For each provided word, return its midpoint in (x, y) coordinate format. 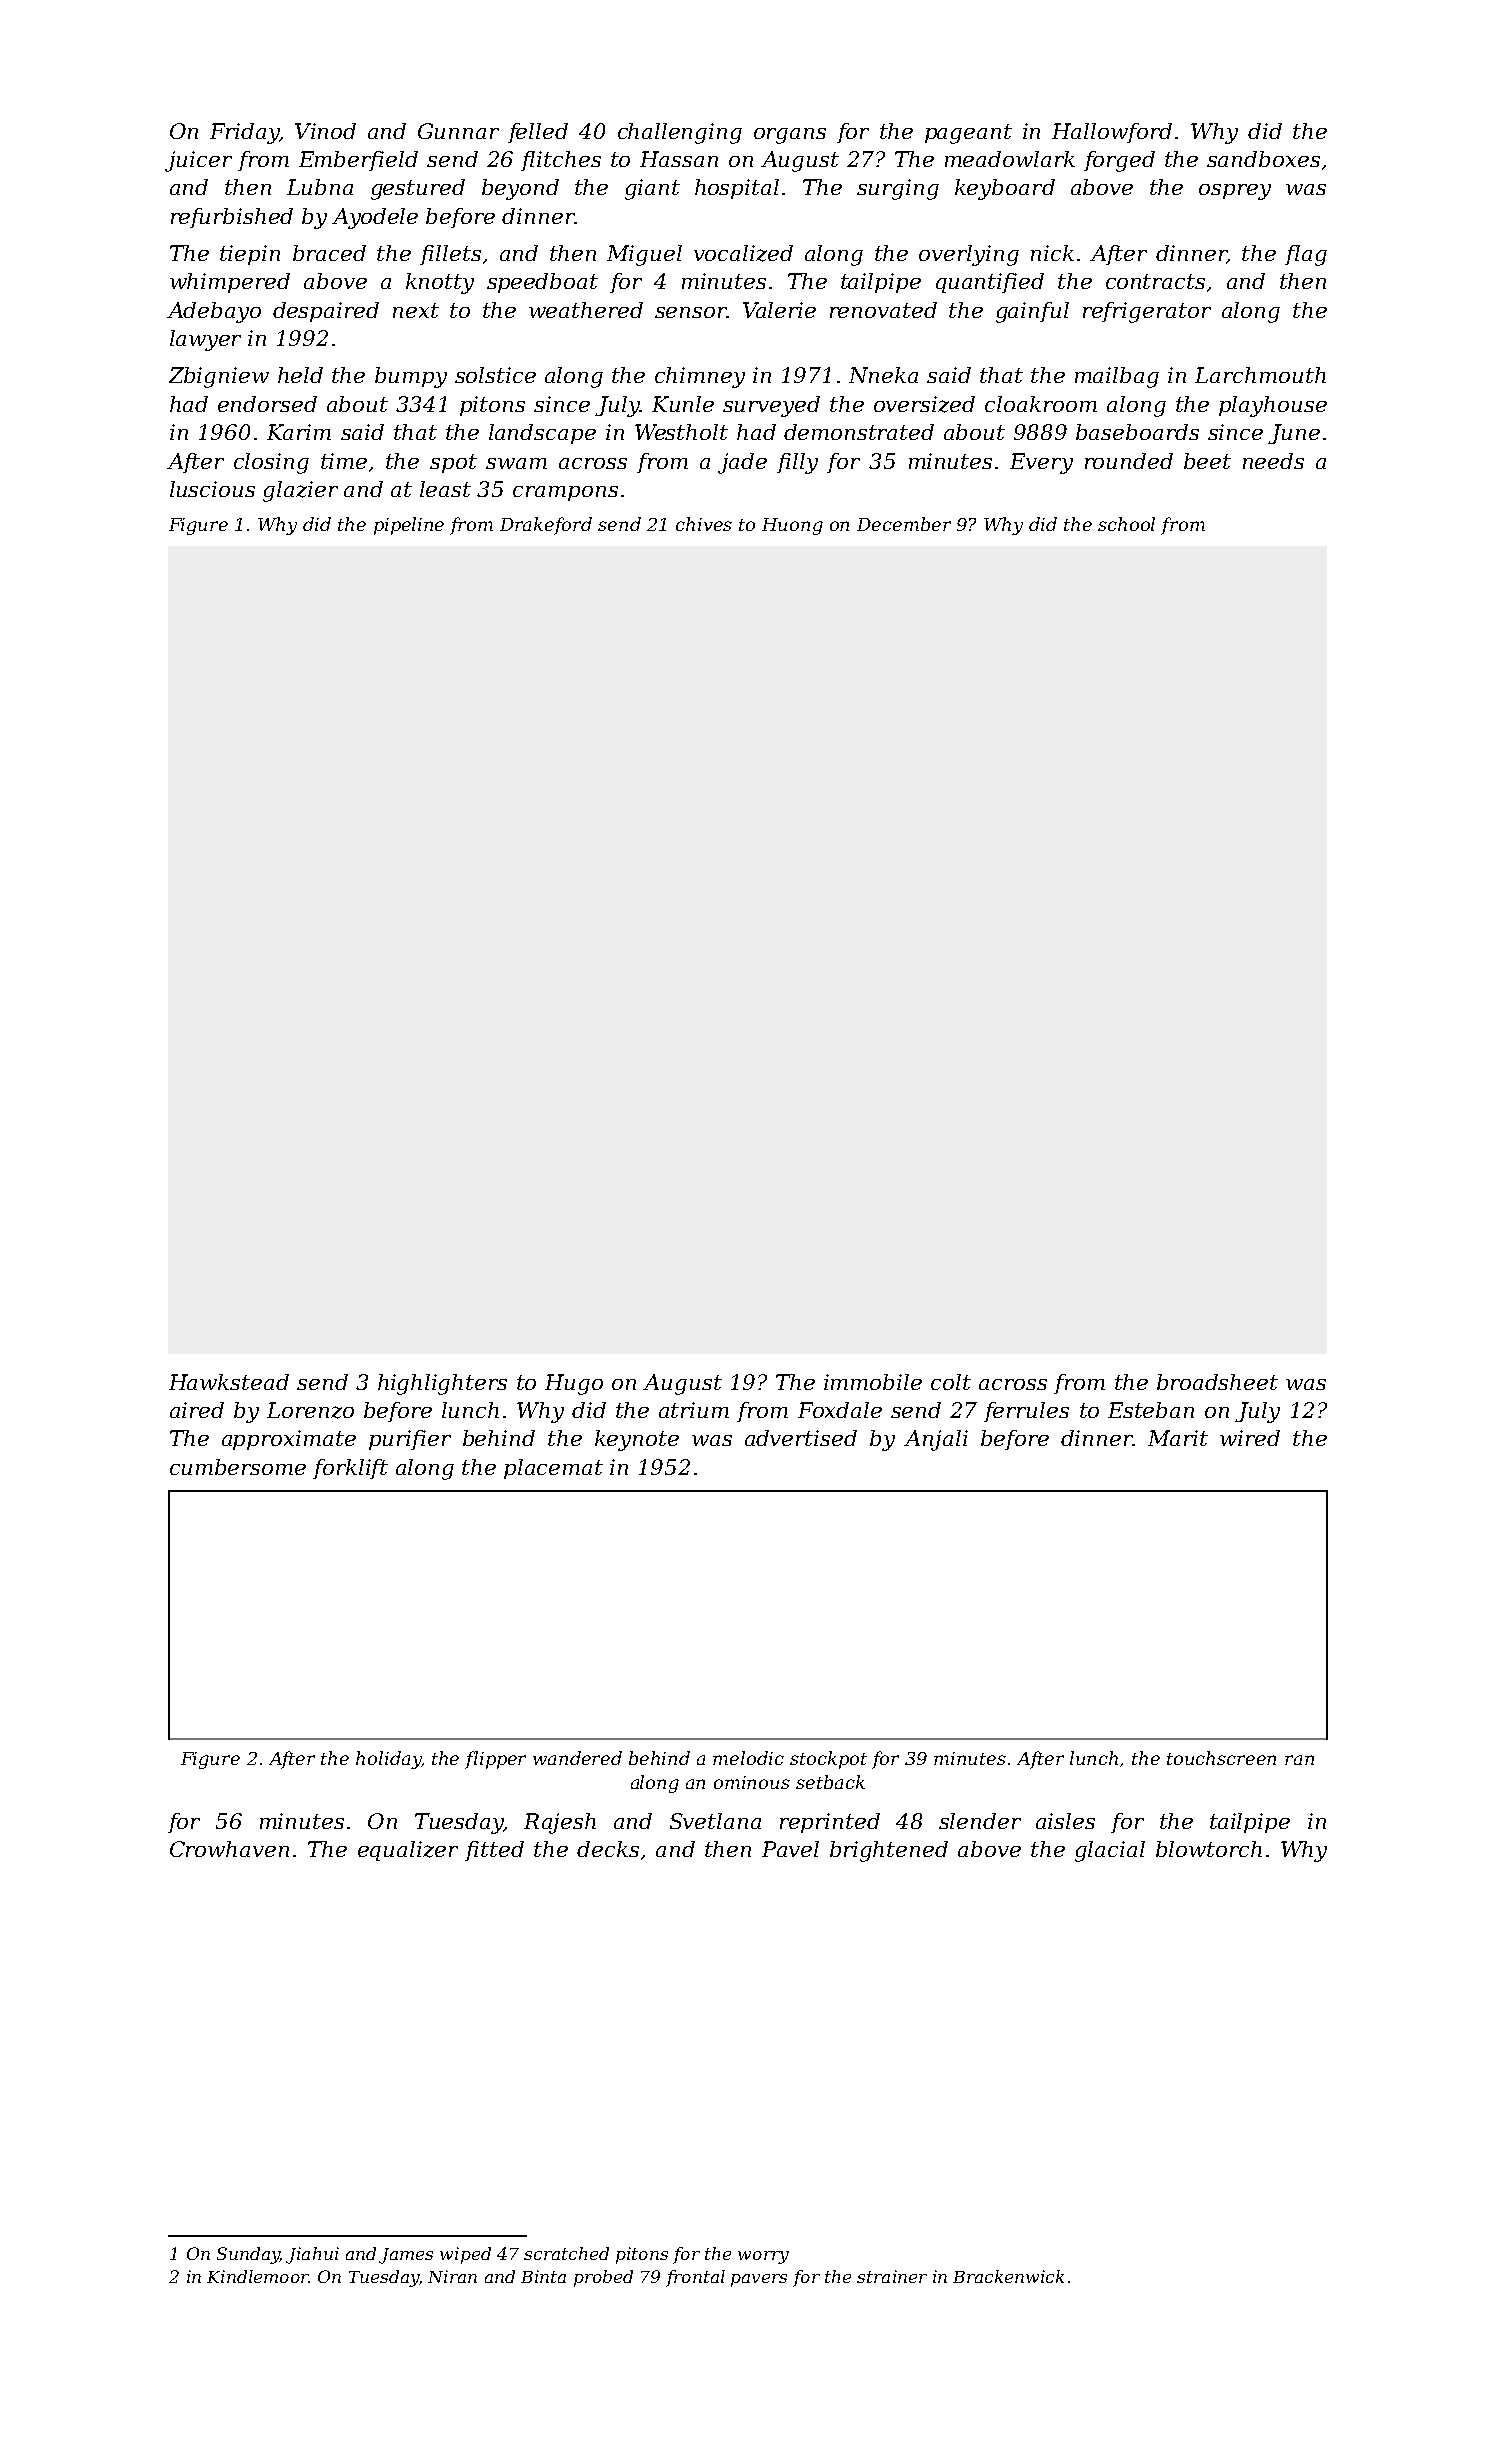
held (300, 375)
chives (704, 524)
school (1126, 524)
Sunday (248, 2255)
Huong (792, 526)
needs (1273, 461)
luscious (212, 489)
